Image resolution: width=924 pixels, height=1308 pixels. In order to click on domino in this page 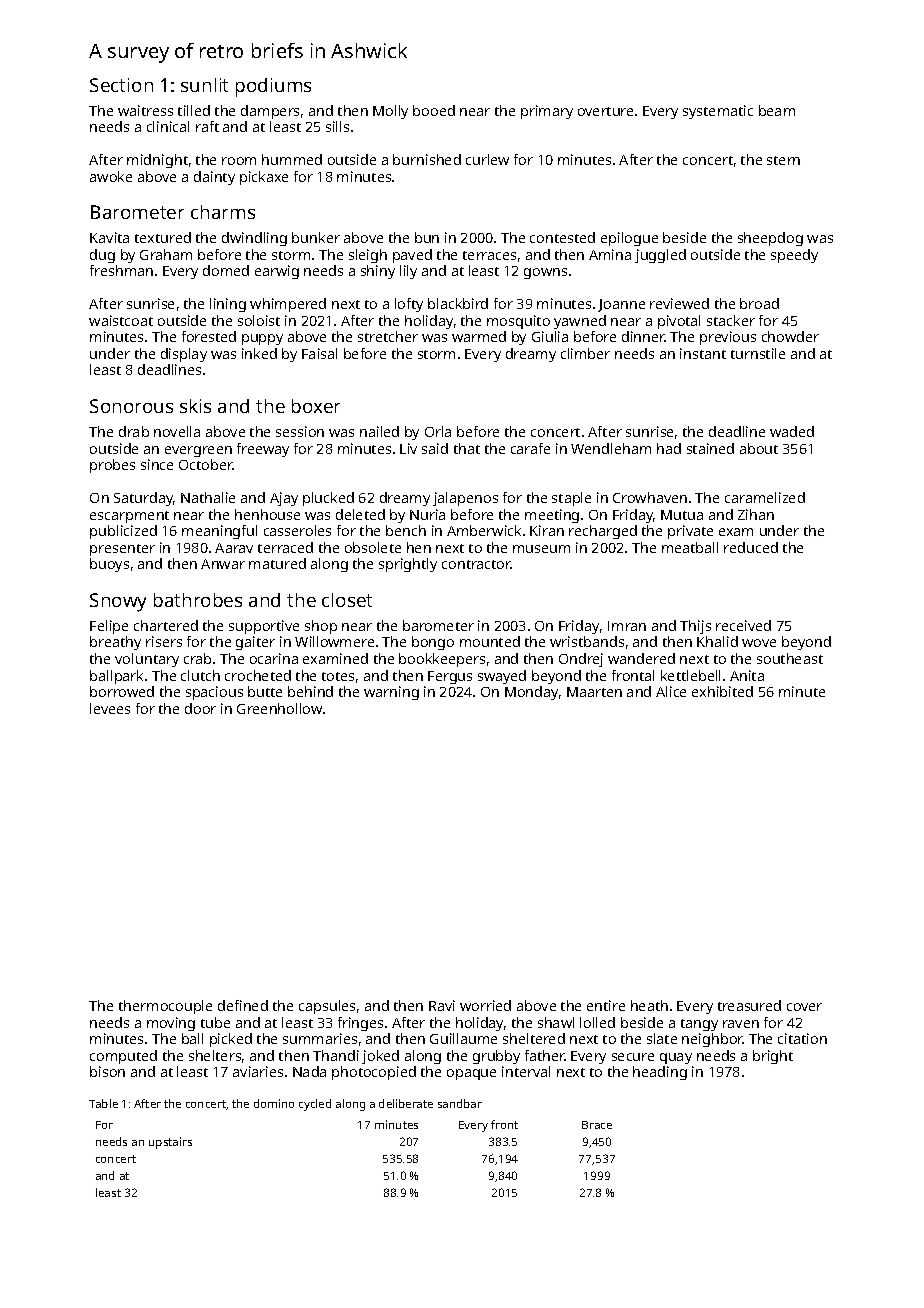, I will do `click(274, 1103)`.
